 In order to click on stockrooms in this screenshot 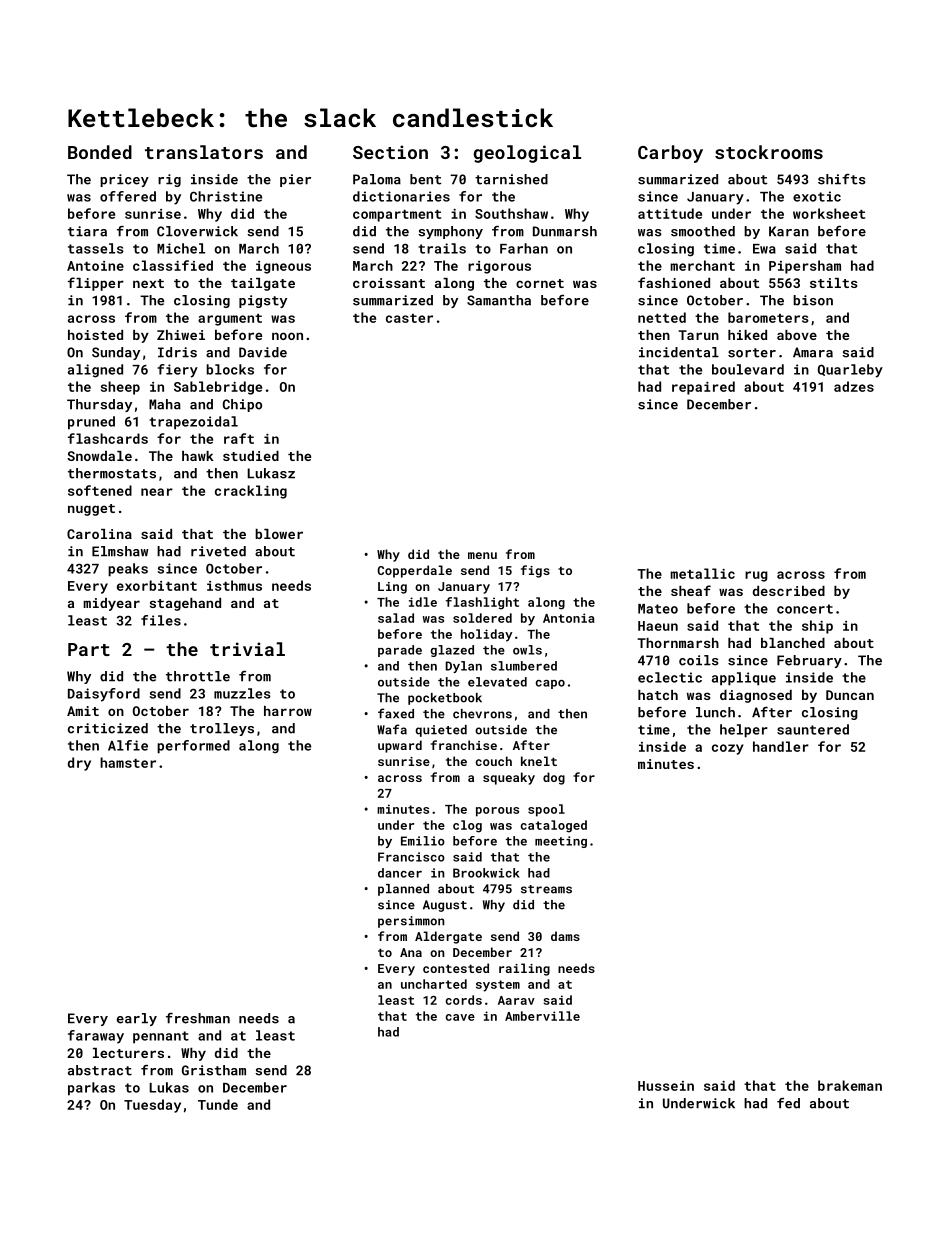, I will do `click(769, 152)`.
